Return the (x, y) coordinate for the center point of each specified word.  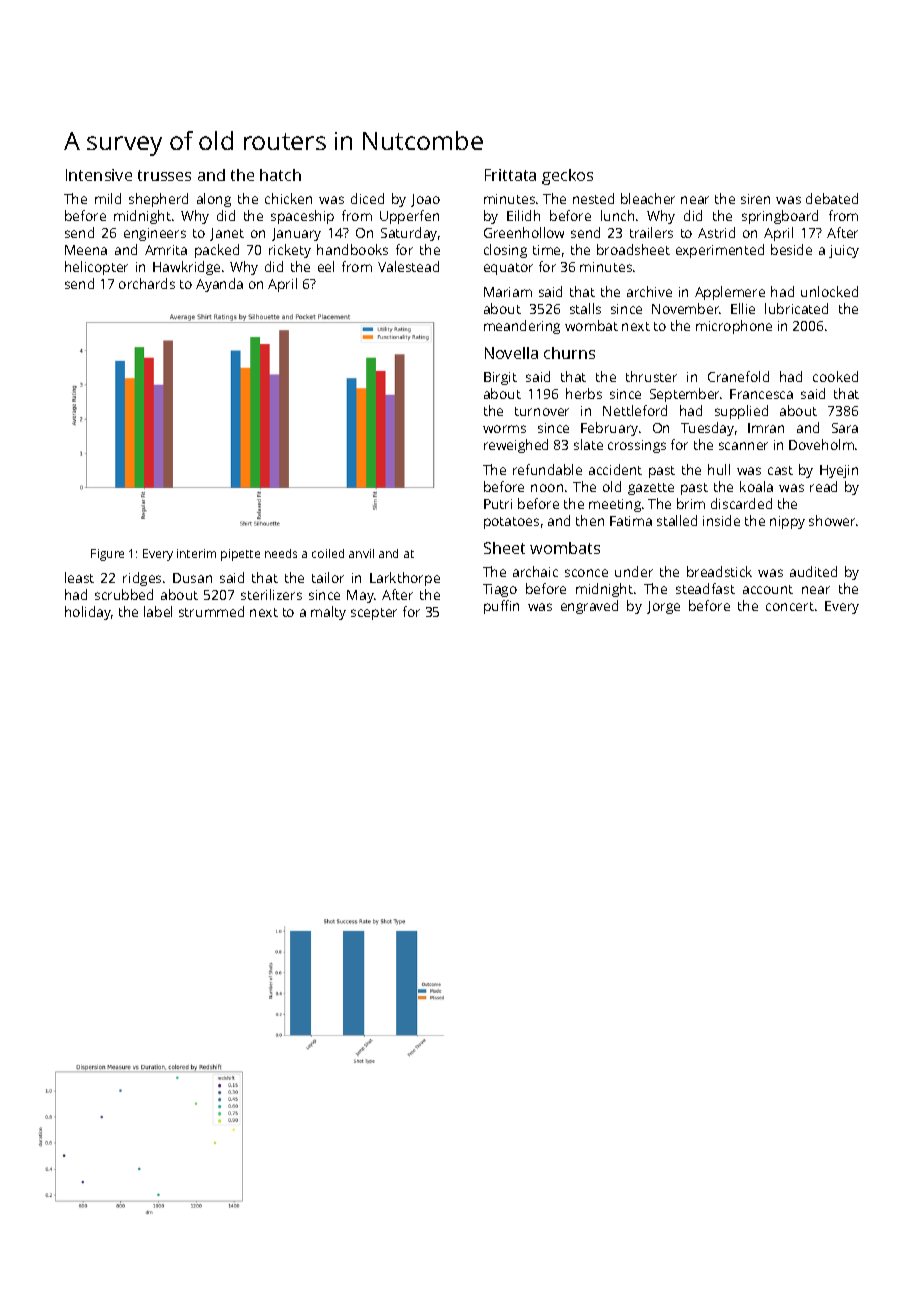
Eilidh (523, 215)
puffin (501, 607)
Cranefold (738, 376)
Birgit (500, 378)
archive (649, 291)
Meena (86, 250)
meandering (522, 327)
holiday (88, 613)
